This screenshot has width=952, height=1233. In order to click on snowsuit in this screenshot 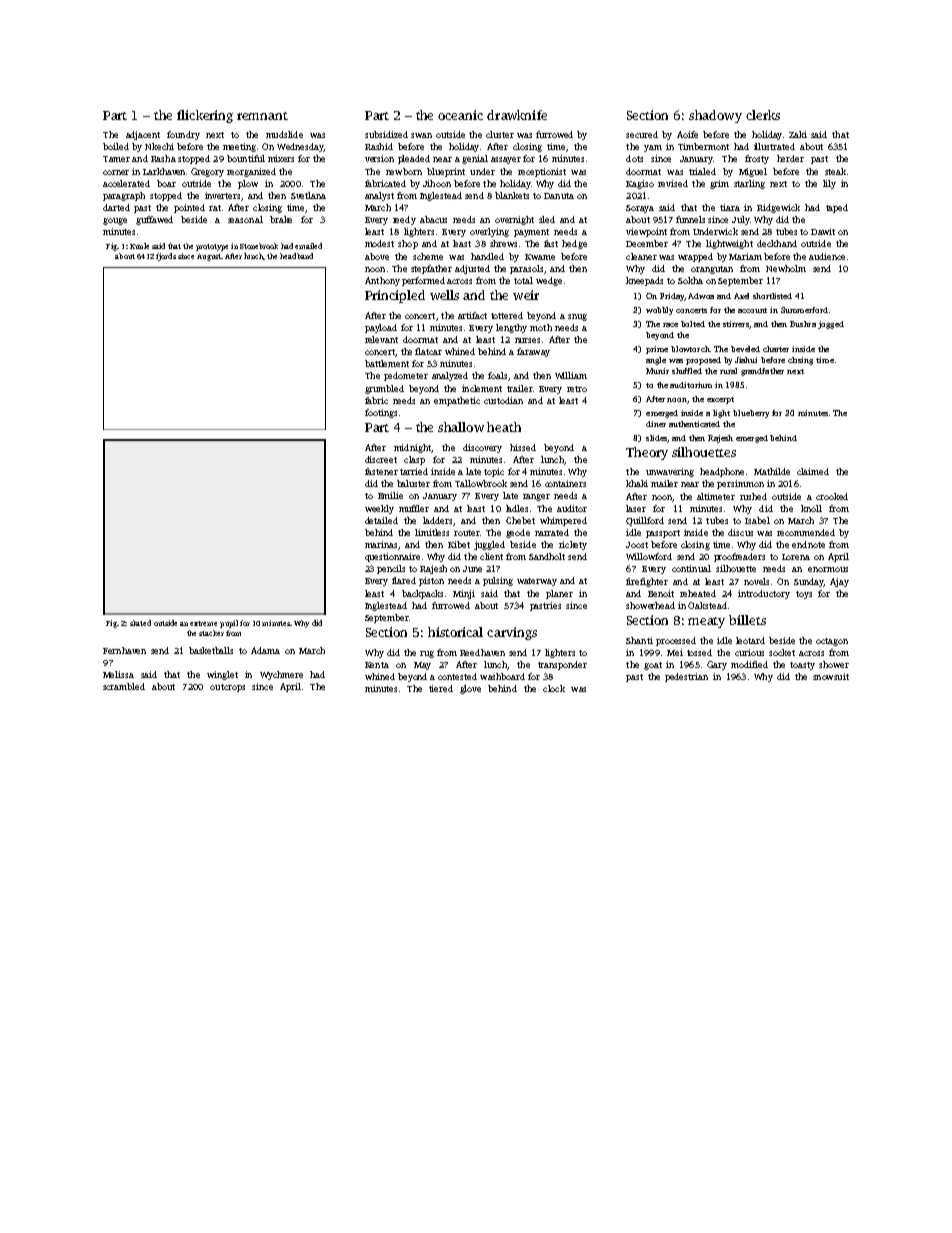, I will do `click(831, 676)`.
